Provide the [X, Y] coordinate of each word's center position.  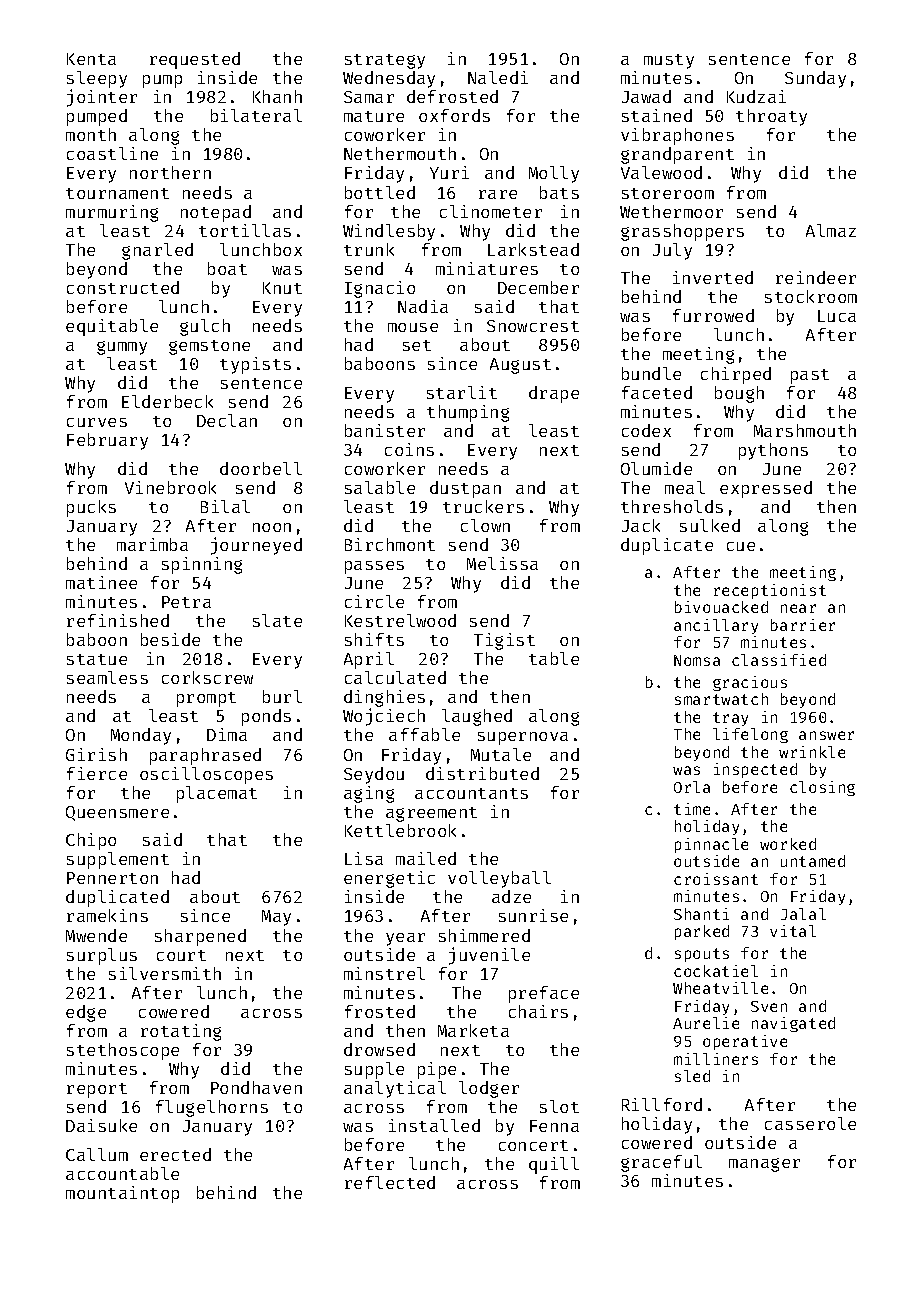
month [91, 134]
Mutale [501, 754]
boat [227, 268]
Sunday [815, 79]
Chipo [91, 841]
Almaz [831, 230]
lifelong [750, 735]
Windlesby [389, 232]
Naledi [498, 77]
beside [170, 639]
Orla [692, 787]
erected [175, 1154]
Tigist [504, 641]
